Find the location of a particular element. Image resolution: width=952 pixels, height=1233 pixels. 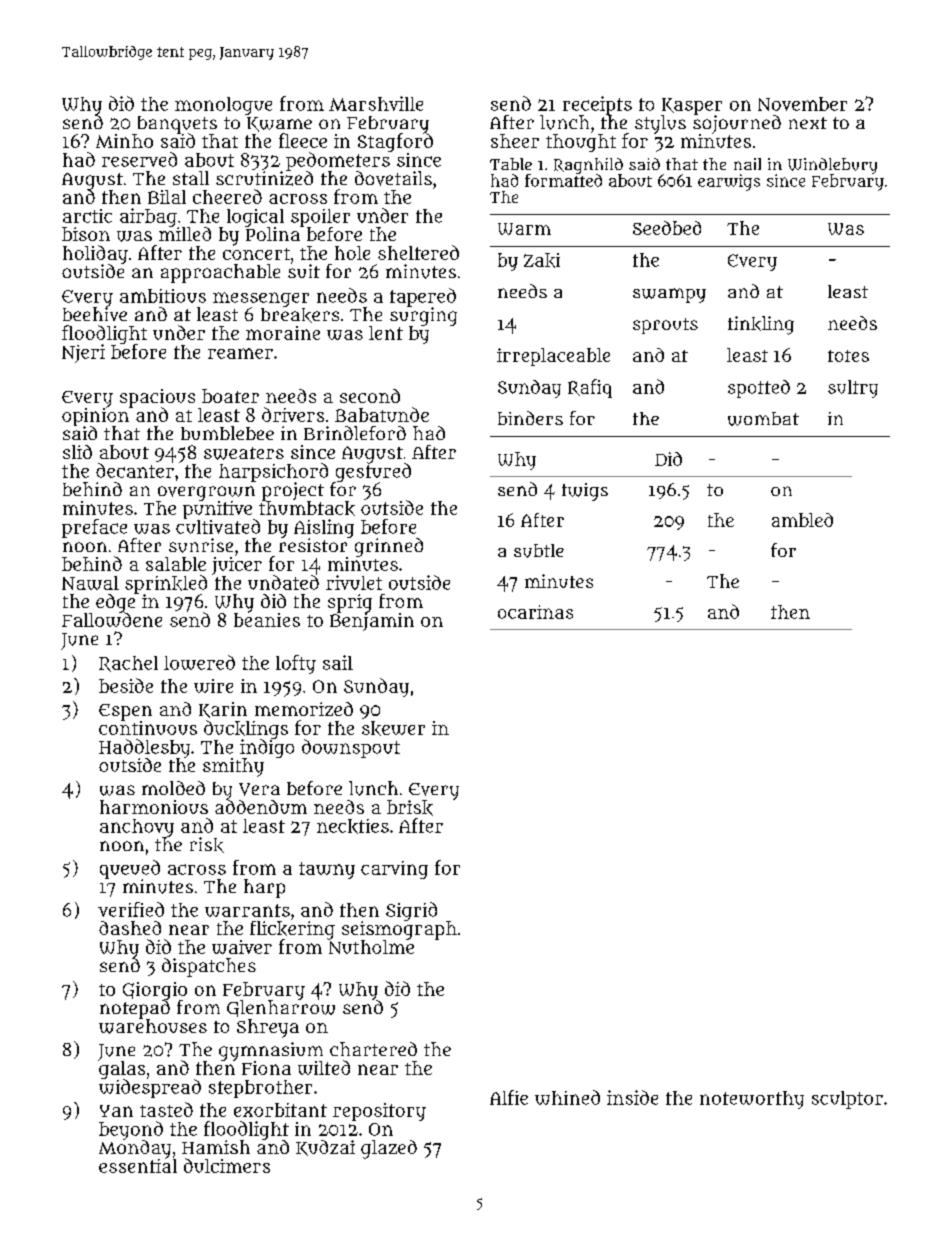

carving is located at coordinates (394, 870).
